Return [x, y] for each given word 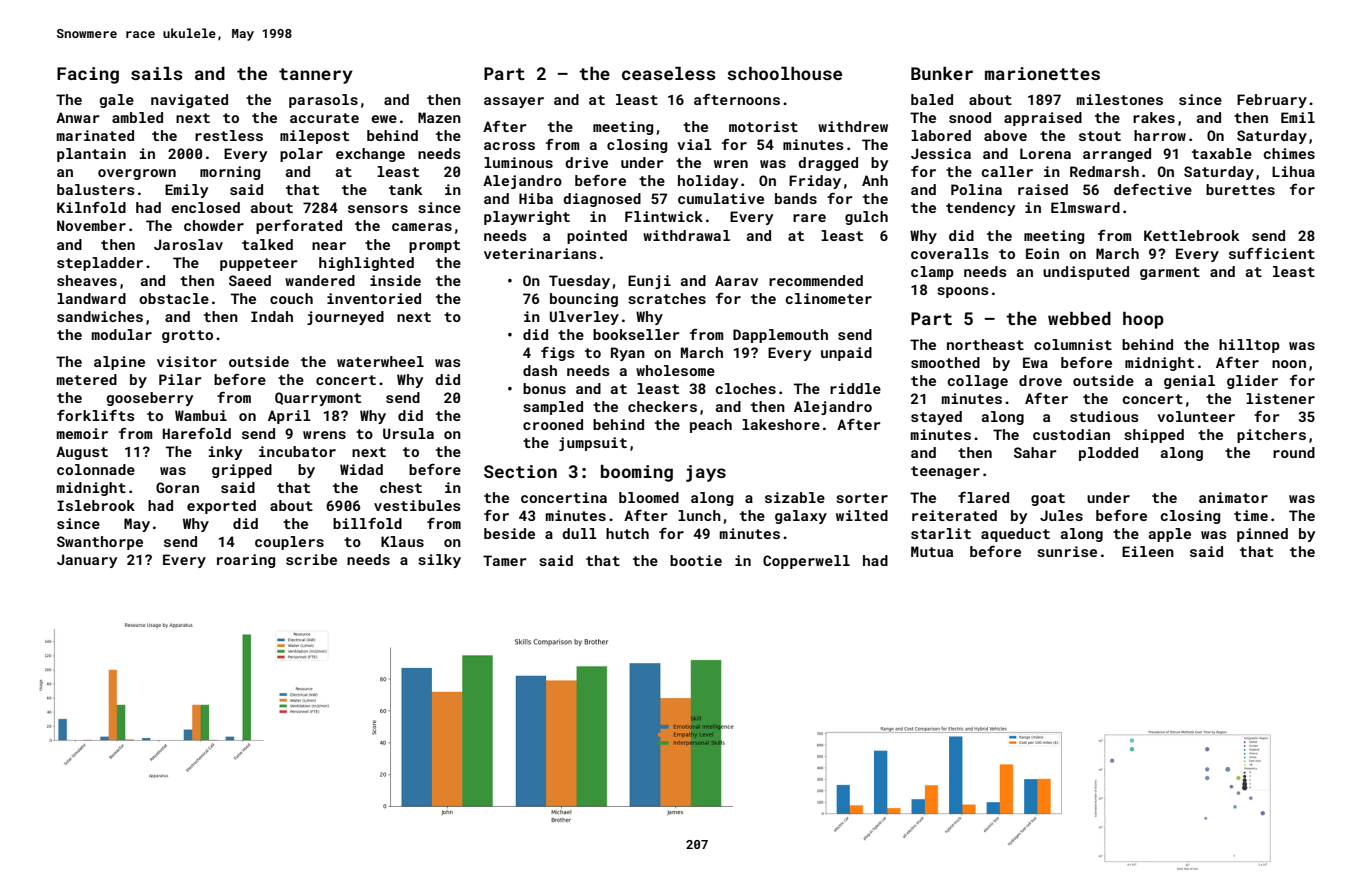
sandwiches [100, 316]
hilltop [1249, 346]
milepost [314, 137]
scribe [311, 559]
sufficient [1272, 253]
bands [796, 198]
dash [540, 370]
